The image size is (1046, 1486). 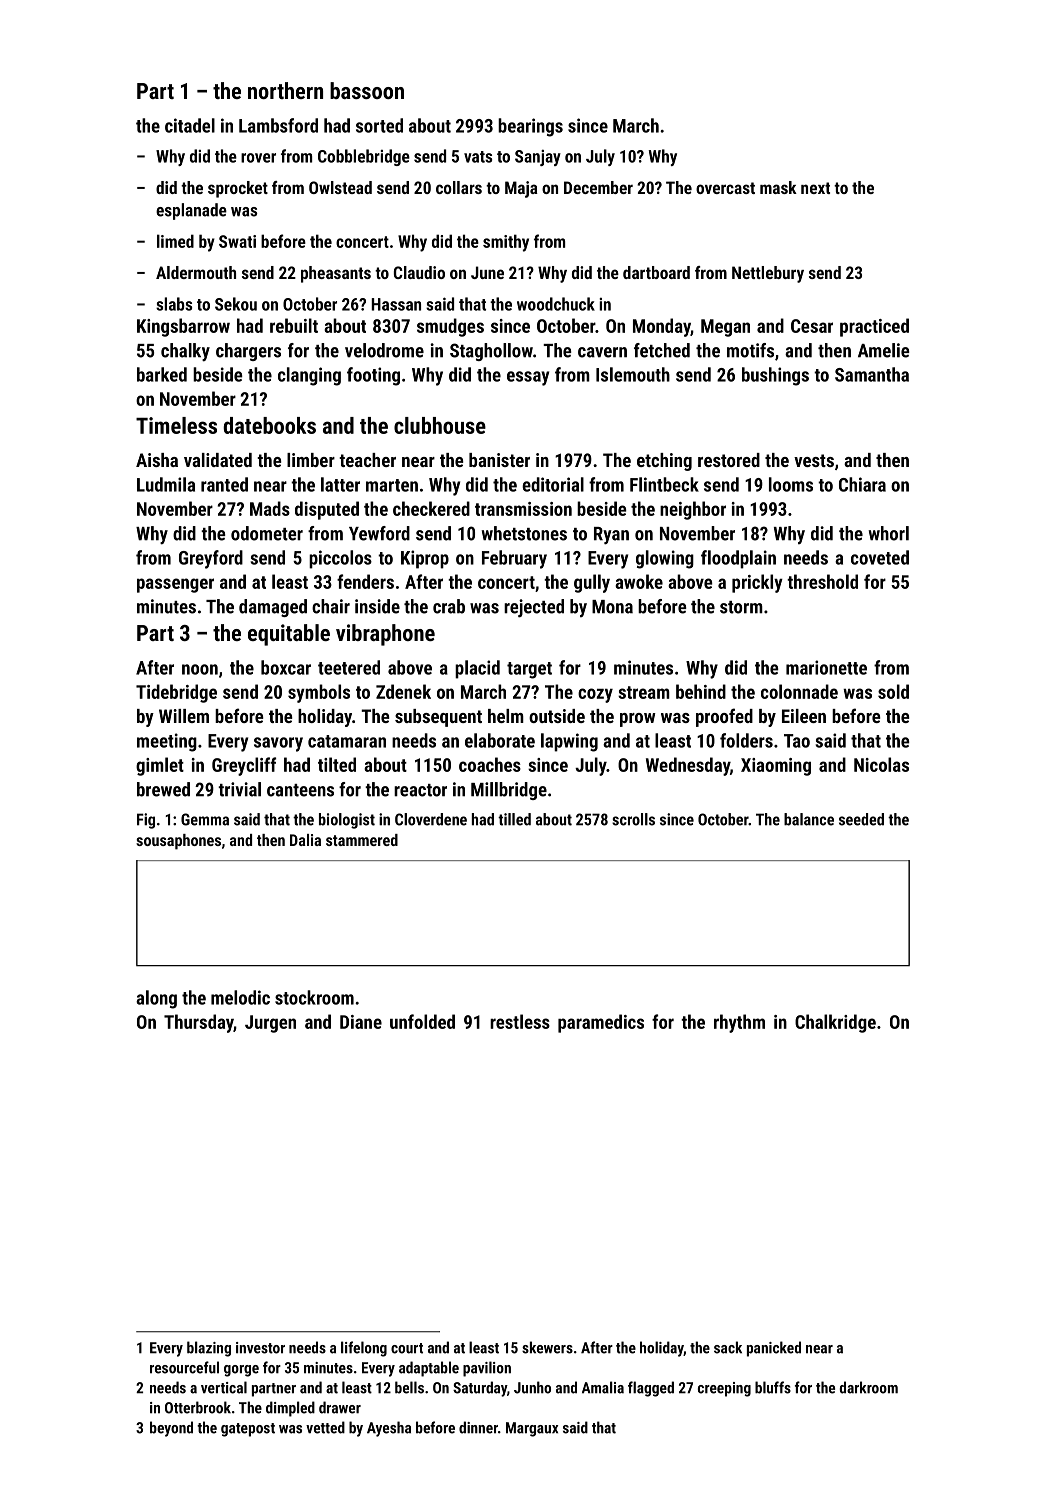 I want to click on rover, so click(x=258, y=158).
